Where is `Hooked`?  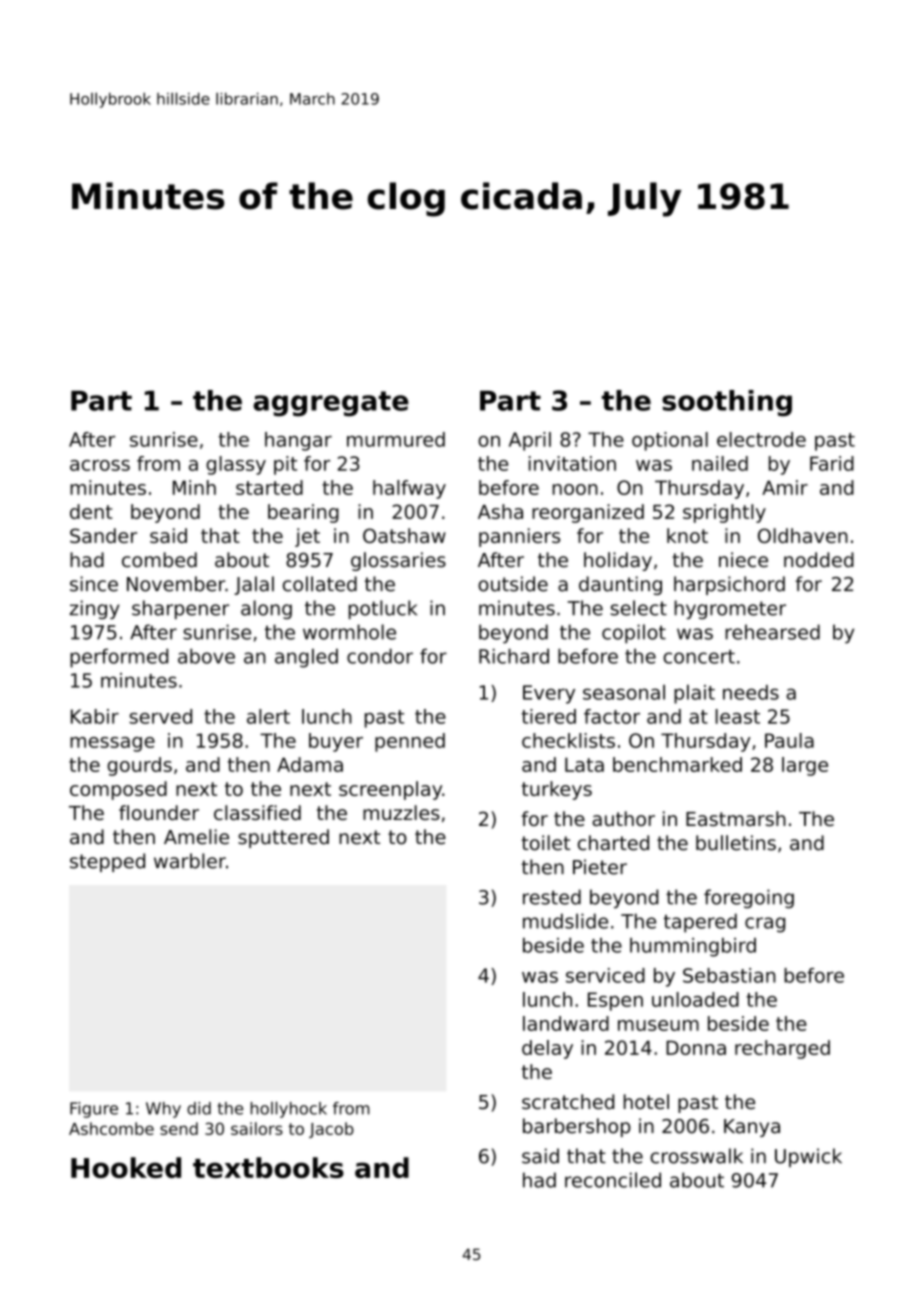 Hooked is located at coordinates (126, 1167).
